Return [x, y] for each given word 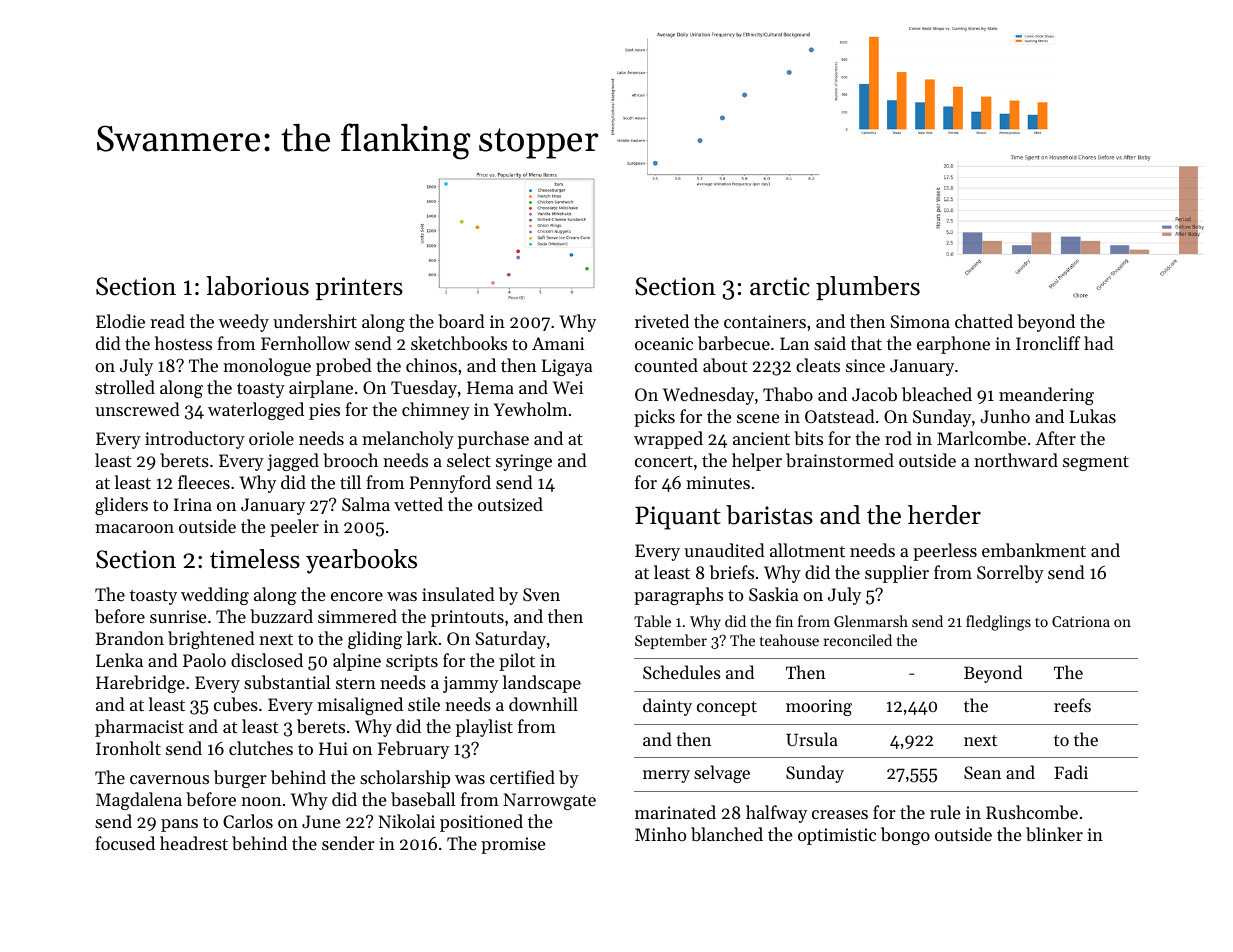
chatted [984, 321]
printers [359, 288]
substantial [287, 682]
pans [179, 825]
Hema [490, 387]
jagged [293, 462]
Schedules [682, 672]
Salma [366, 504]
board [461, 321]
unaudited [724, 550]
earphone [953, 345]
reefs [1072, 705]
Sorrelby [1010, 574]
